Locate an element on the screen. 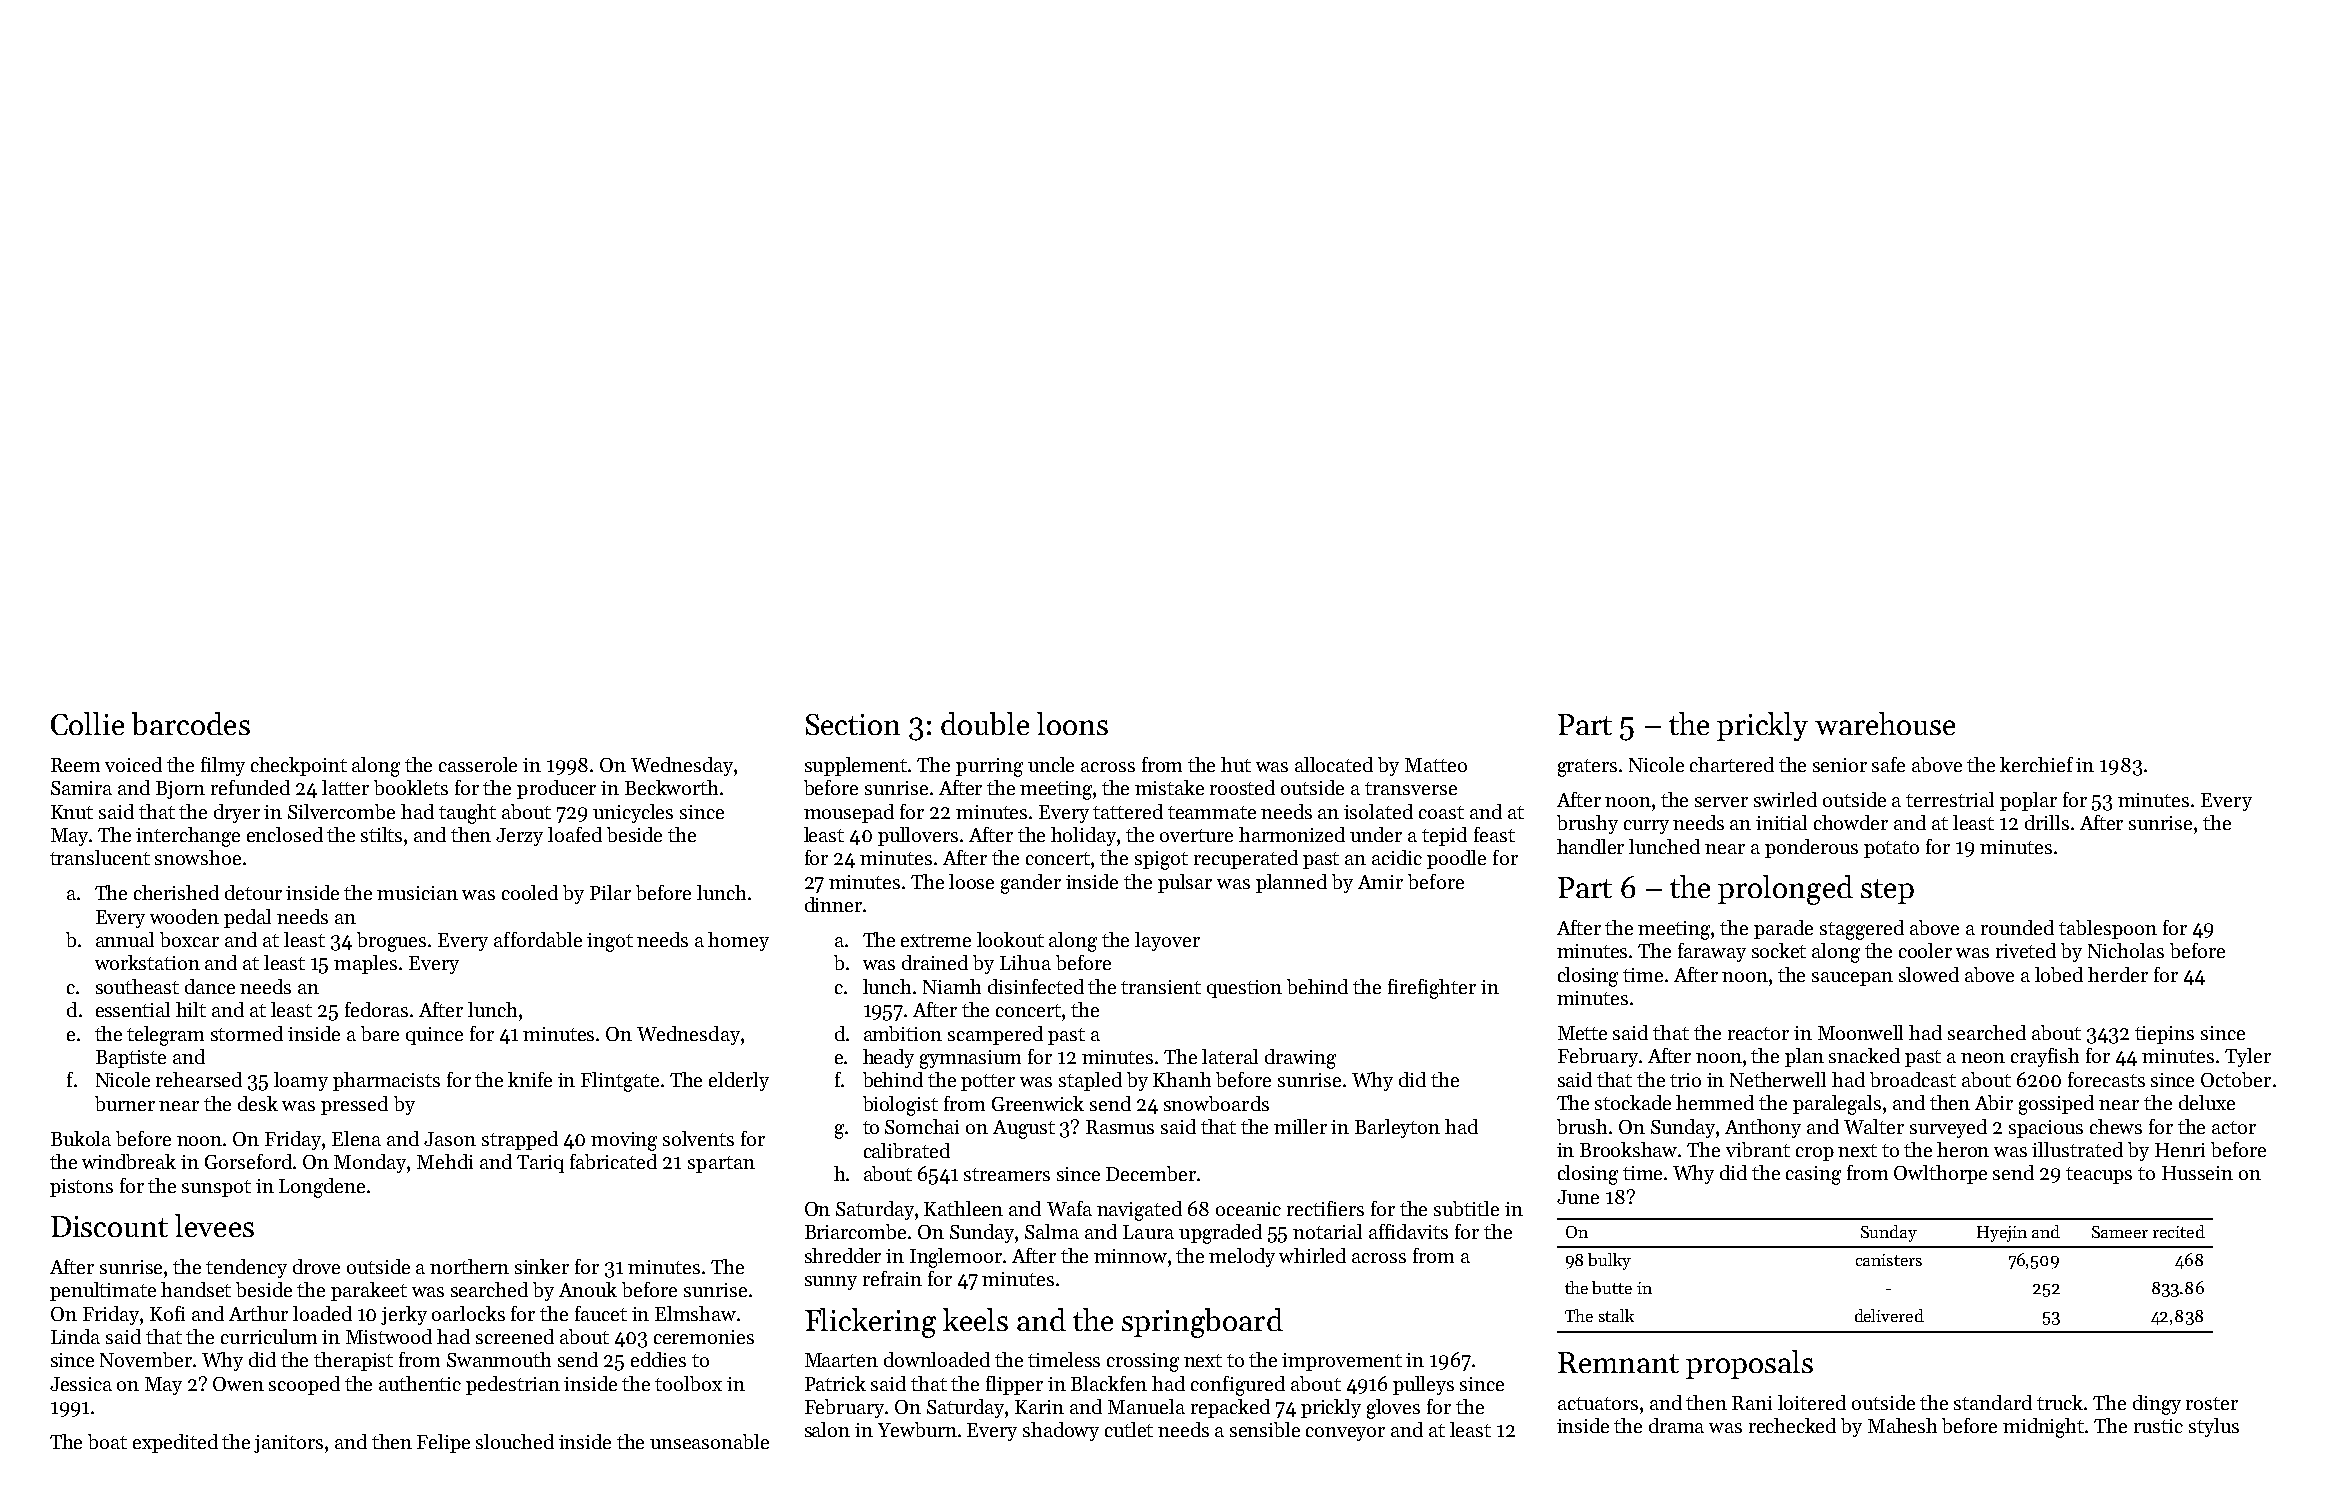 This screenshot has height=1507, width=2329. loons is located at coordinates (1072, 723).
